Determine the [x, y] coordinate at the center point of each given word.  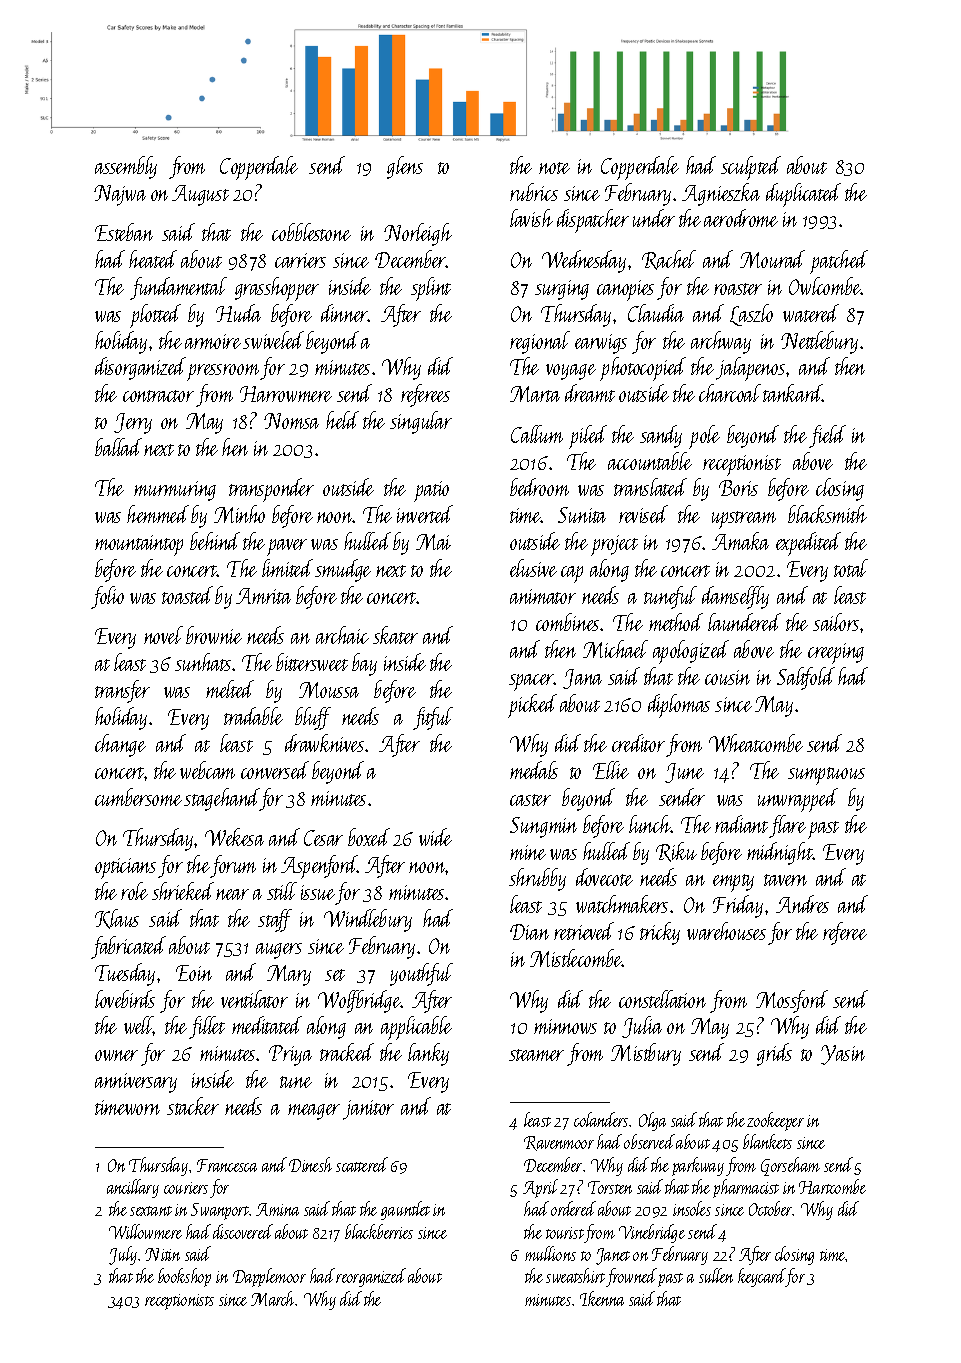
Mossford [792, 1001]
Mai [433, 542]
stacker [193, 1106]
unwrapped [798, 800]
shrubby [537, 879]
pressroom [224, 372]
